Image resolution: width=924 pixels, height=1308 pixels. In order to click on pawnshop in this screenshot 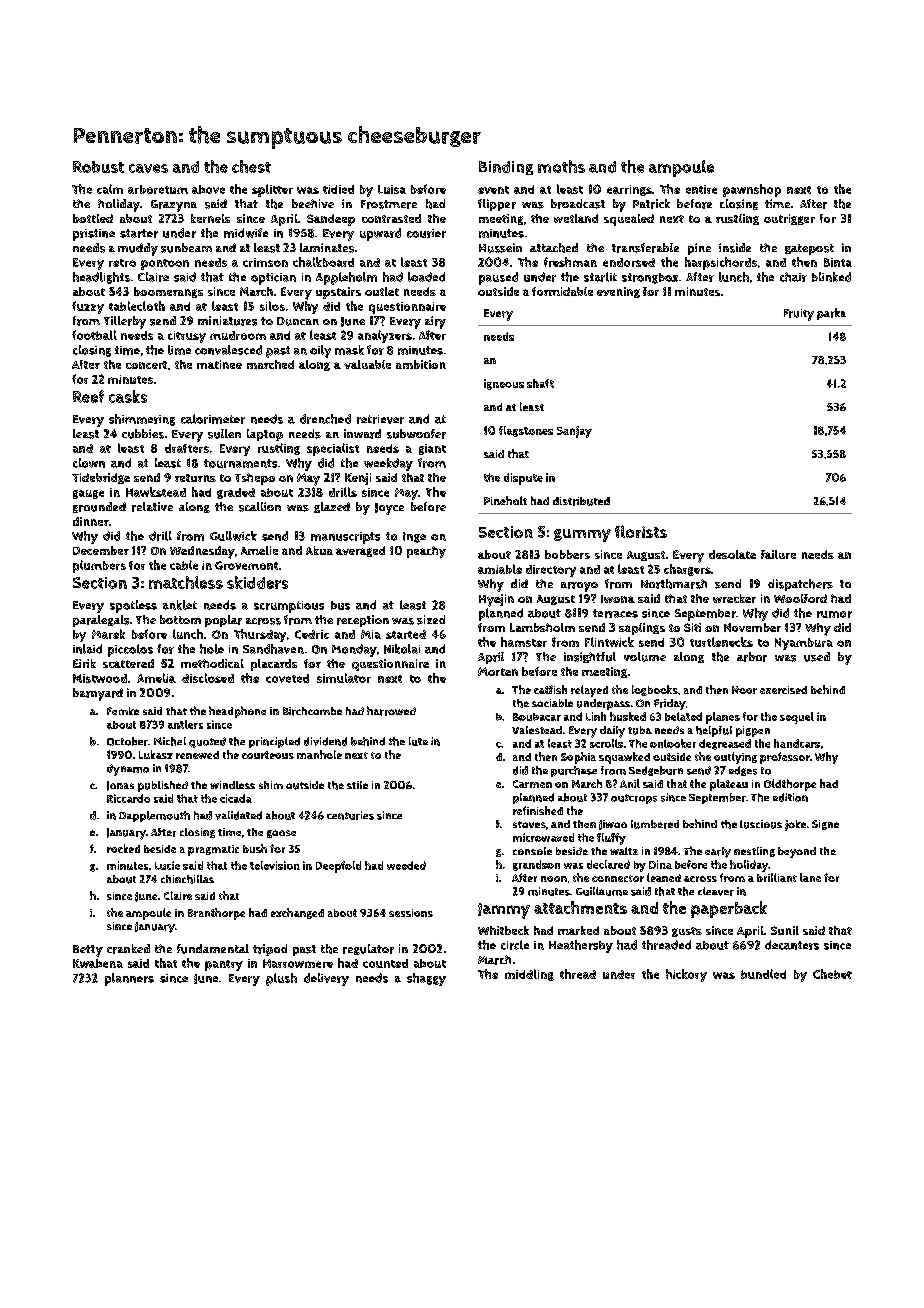, I will do `click(752, 190)`.
